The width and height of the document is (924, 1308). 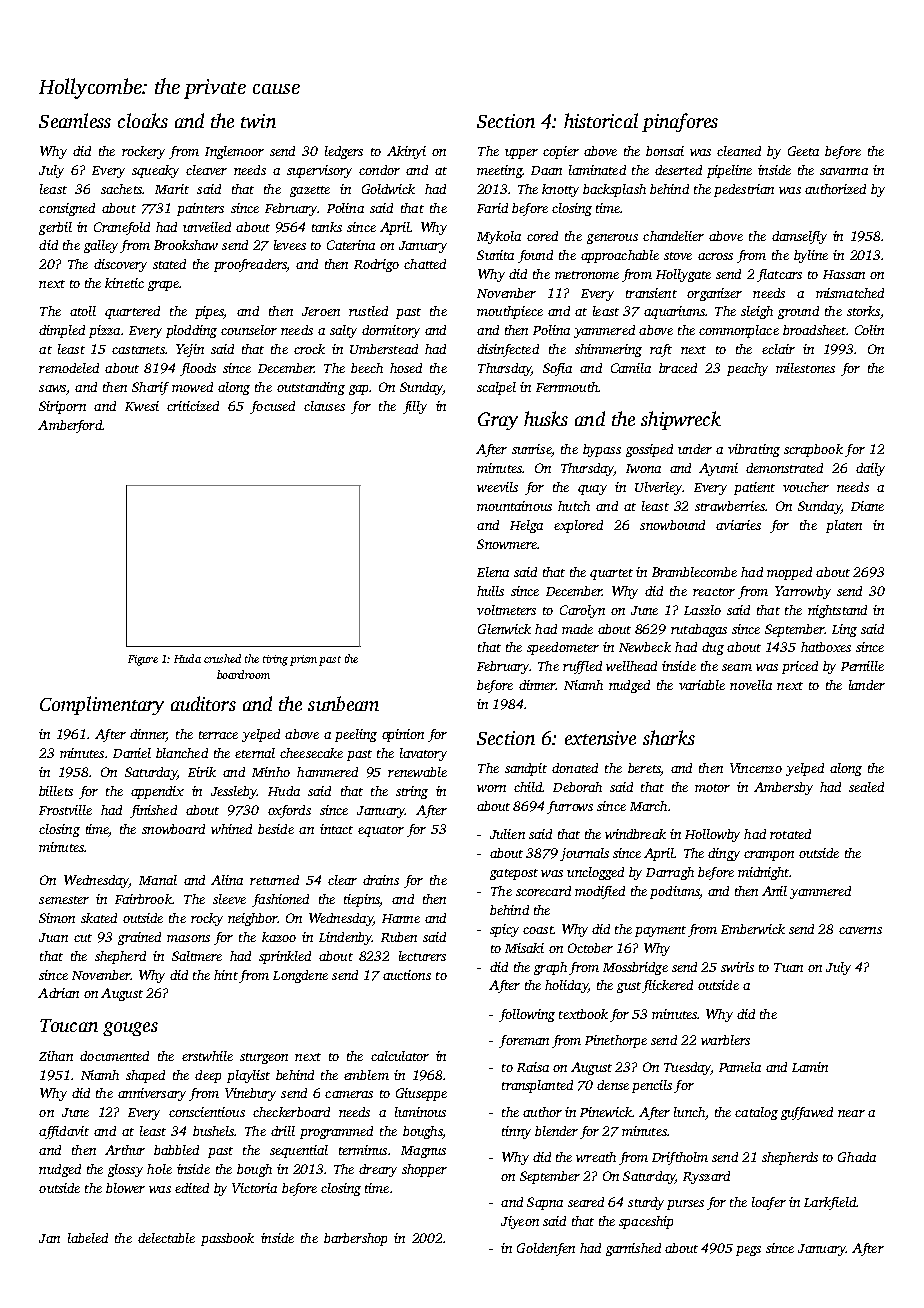 What do you see at coordinates (227, 1239) in the document?
I see `passbook` at bounding box center [227, 1239].
